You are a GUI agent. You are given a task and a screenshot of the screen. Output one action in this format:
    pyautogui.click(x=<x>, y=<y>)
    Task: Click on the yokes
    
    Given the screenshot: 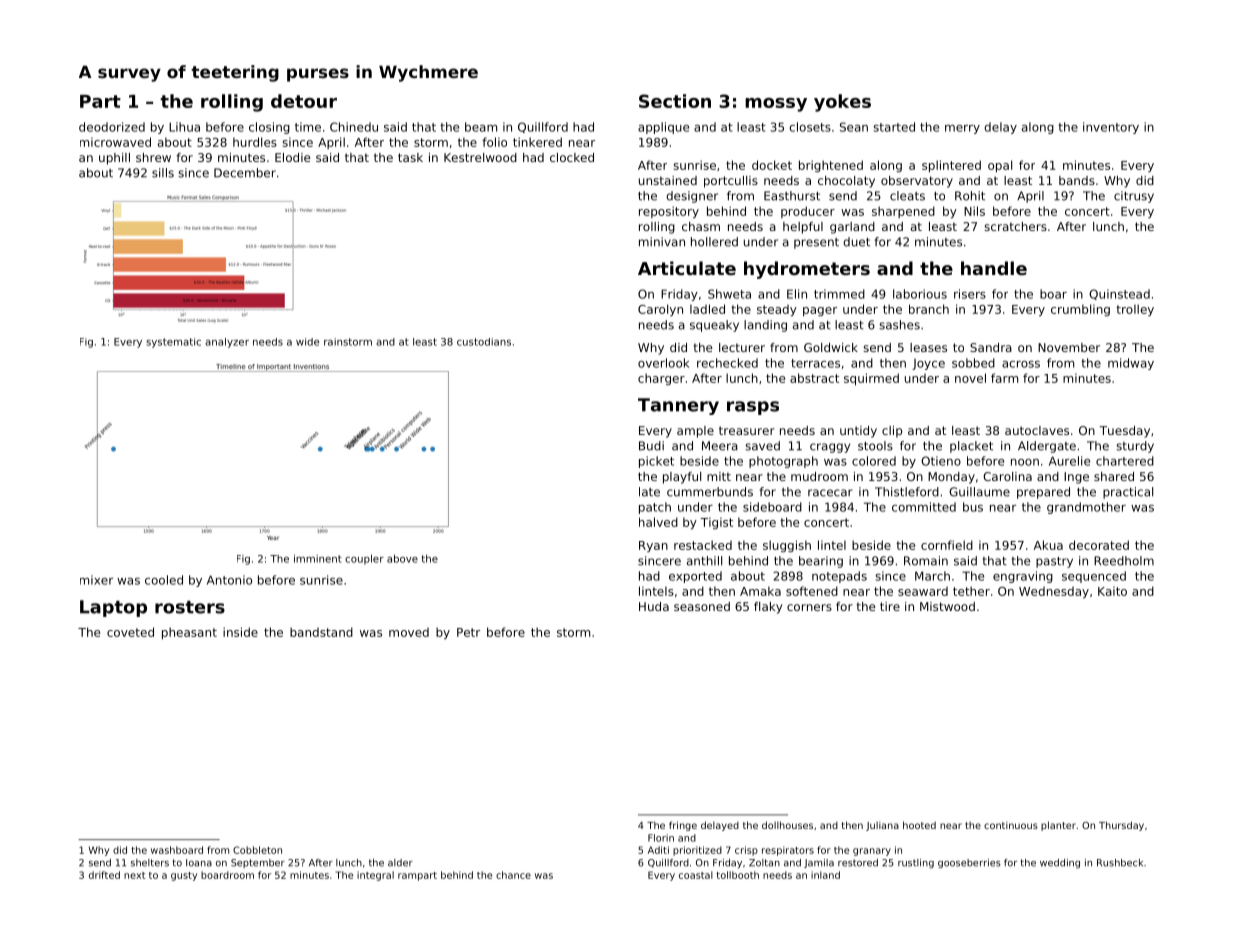 What is the action you would take?
    pyautogui.click(x=842, y=103)
